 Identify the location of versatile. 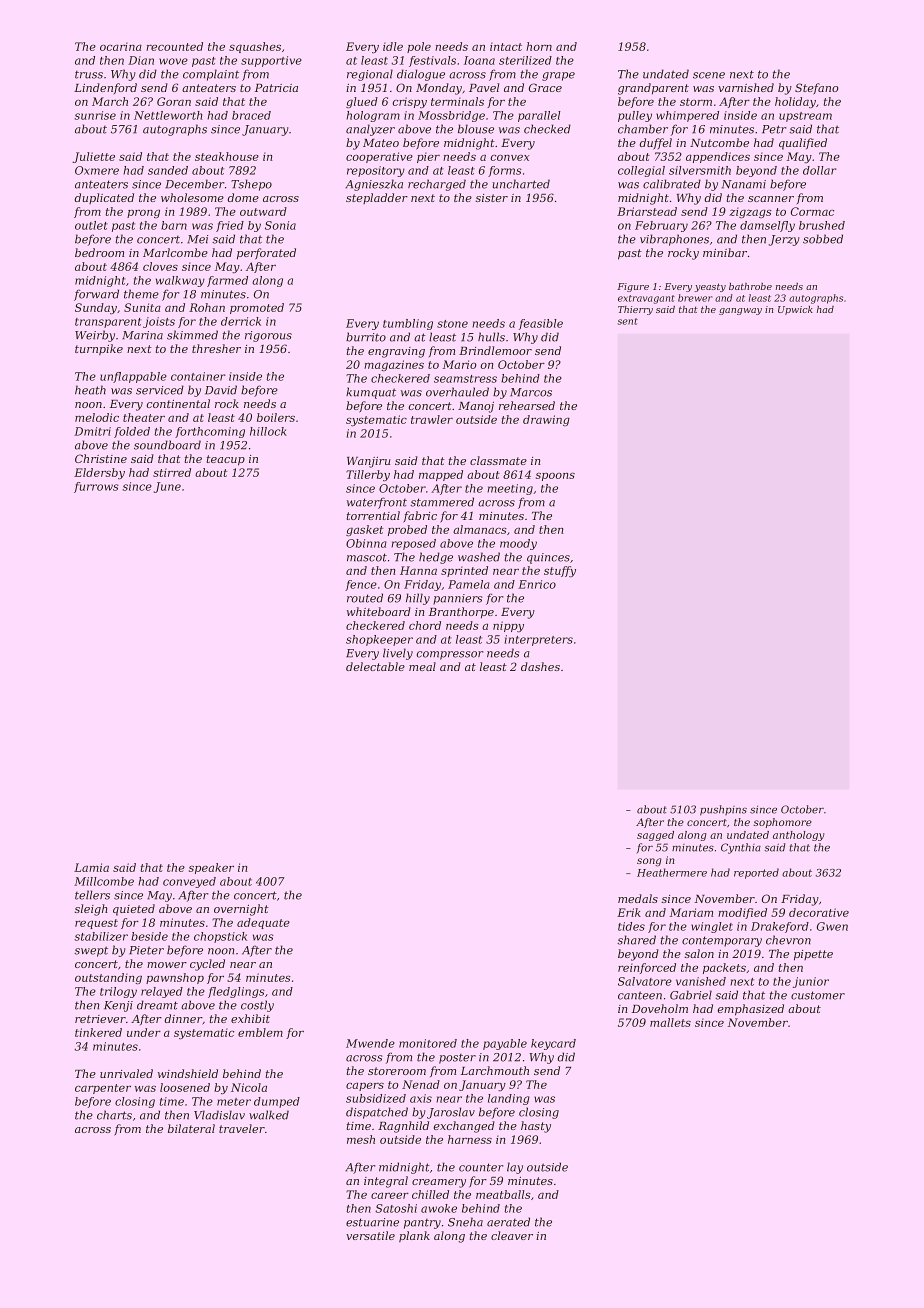
(370, 1235).
